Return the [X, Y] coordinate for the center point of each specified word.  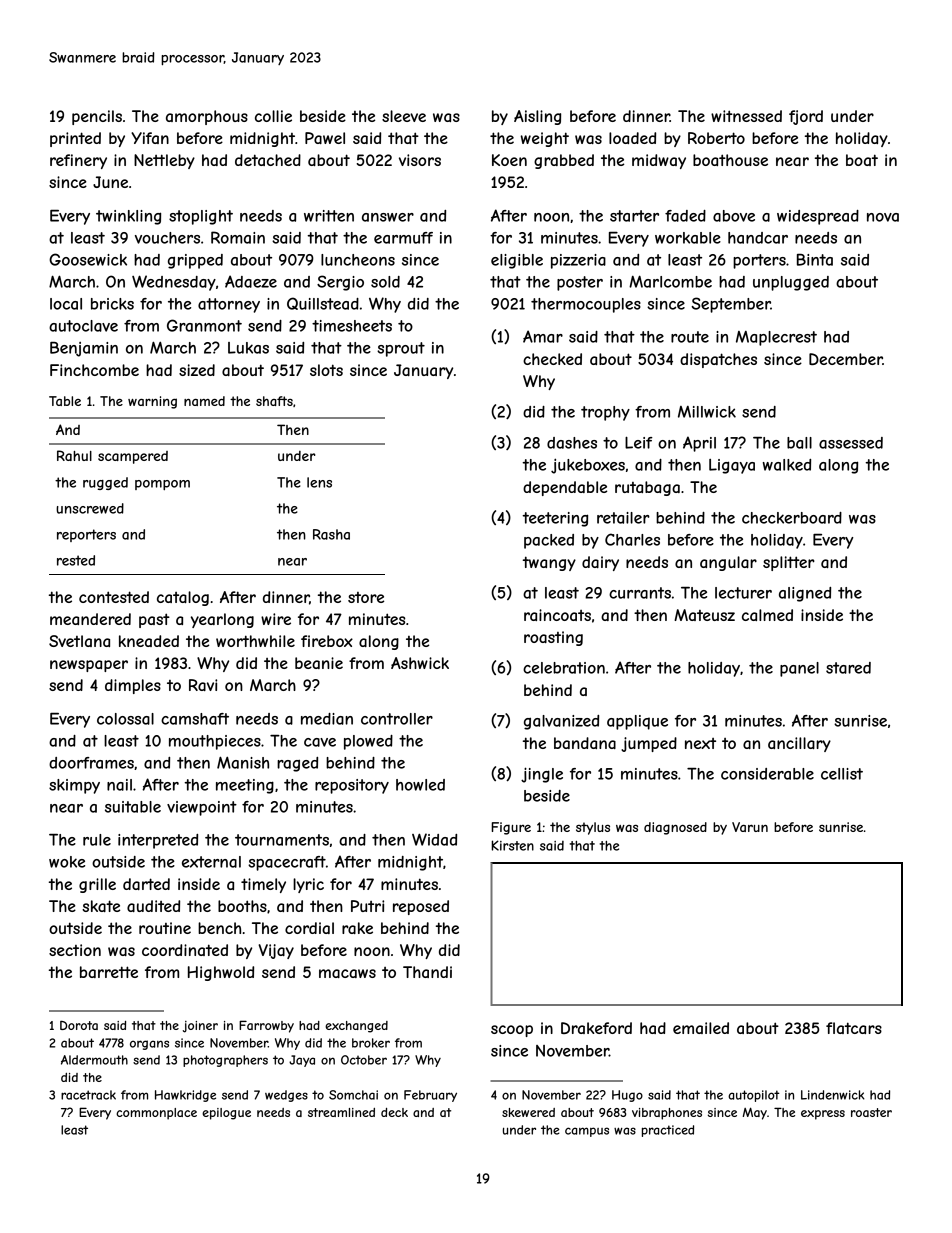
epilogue [226, 1114]
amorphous [207, 117]
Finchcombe [94, 370]
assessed [851, 443]
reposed [421, 907]
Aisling [537, 117]
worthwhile [255, 641]
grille [97, 885]
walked [787, 465]
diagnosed [675, 828]
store [366, 597]
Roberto [716, 138]
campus [587, 1132]
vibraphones [667, 1114]
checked [552, 359]
